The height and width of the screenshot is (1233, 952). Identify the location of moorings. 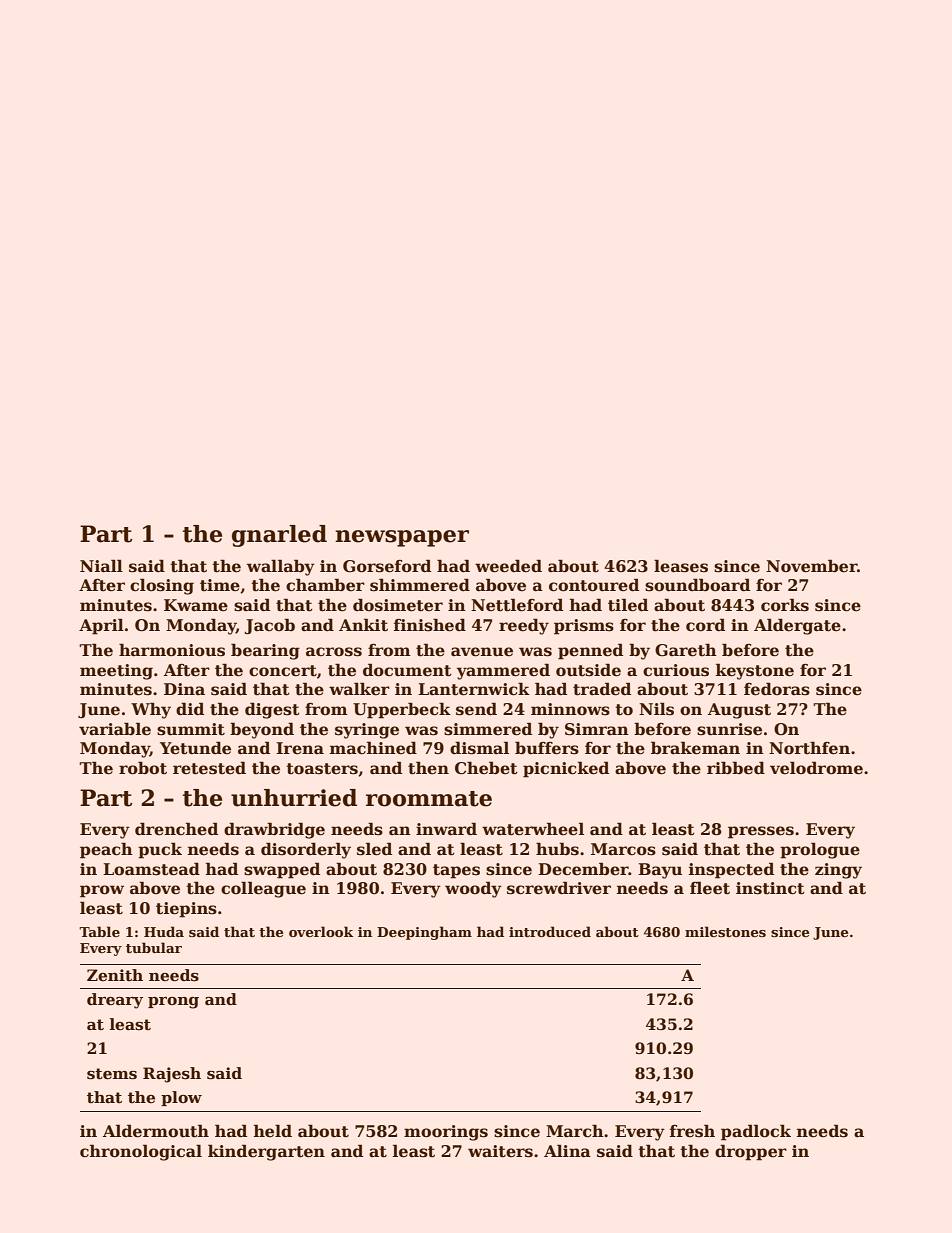
(446, 1133).
